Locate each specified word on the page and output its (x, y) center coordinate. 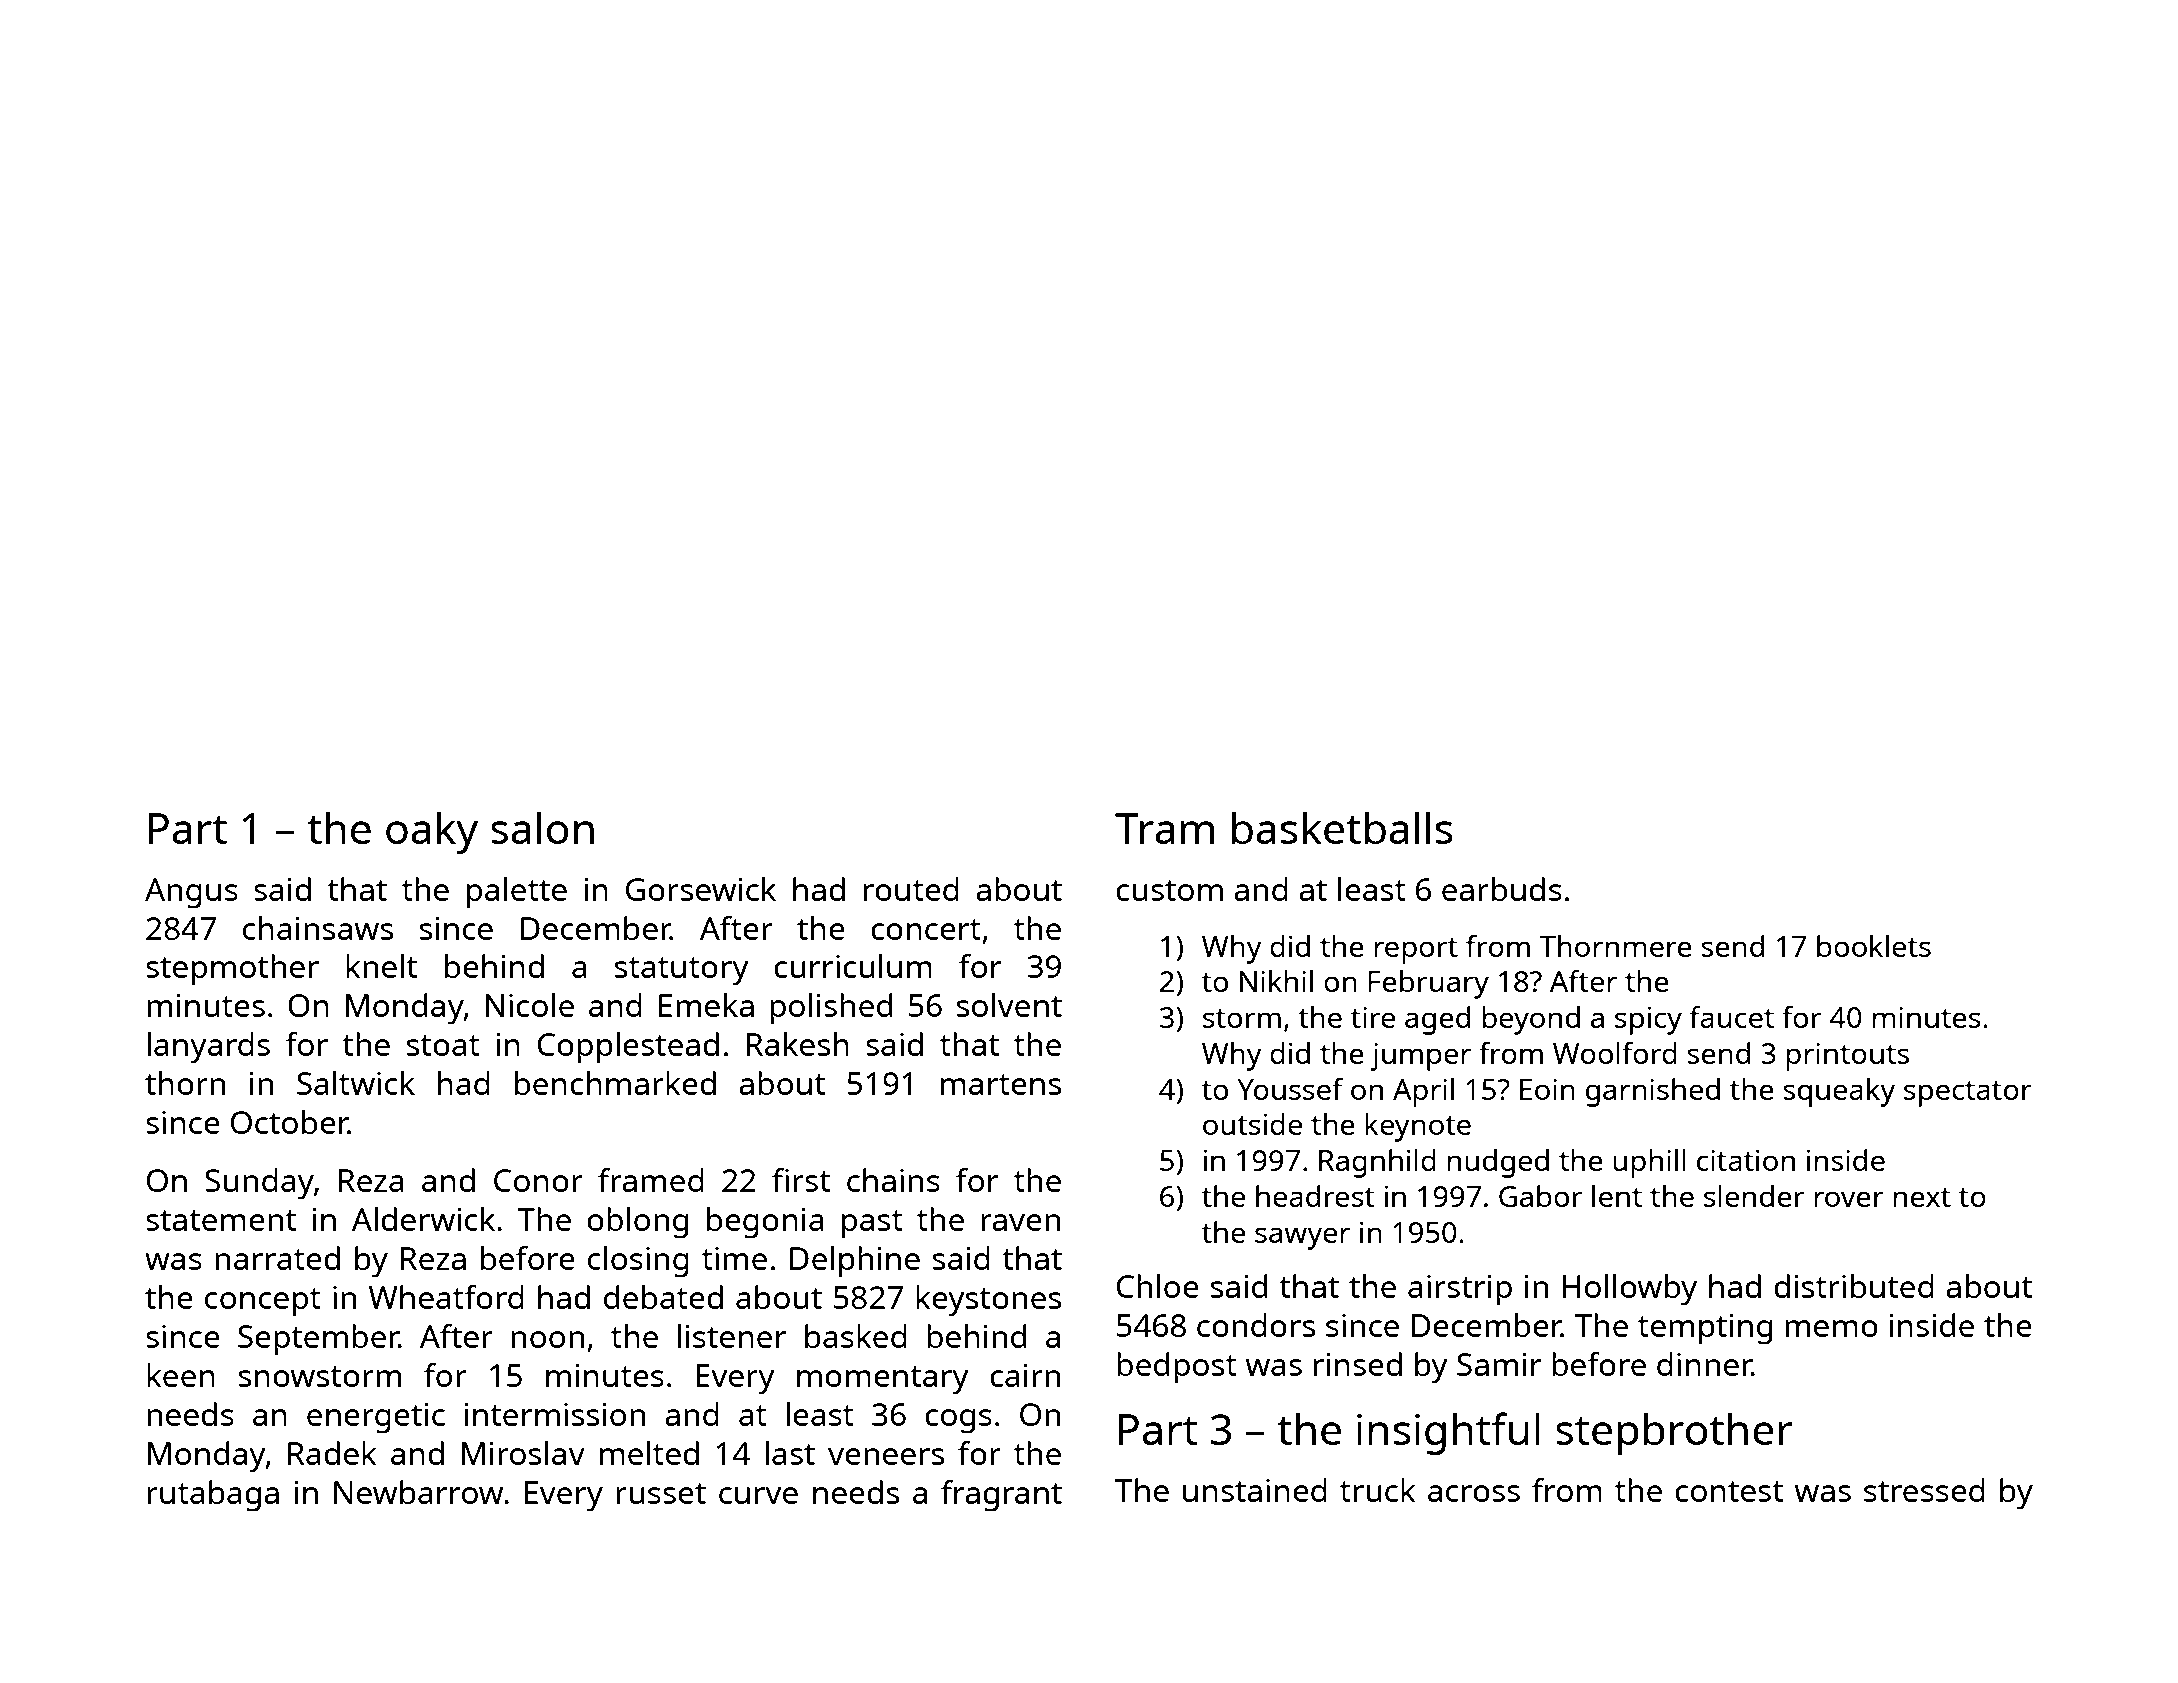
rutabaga (213, 1496)
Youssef (1290, 1088)
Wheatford (446, 1297)
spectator (1968, 1094)
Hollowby (1630, 1290)
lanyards (208, 1048)
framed (651, 1180)
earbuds (1502, 889)
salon (542, 827)
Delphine (855, 1262)
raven (1020, 1222)
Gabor (1540, 1196)
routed (911, 889)
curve (758, 1495)
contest (1729, 1491)
